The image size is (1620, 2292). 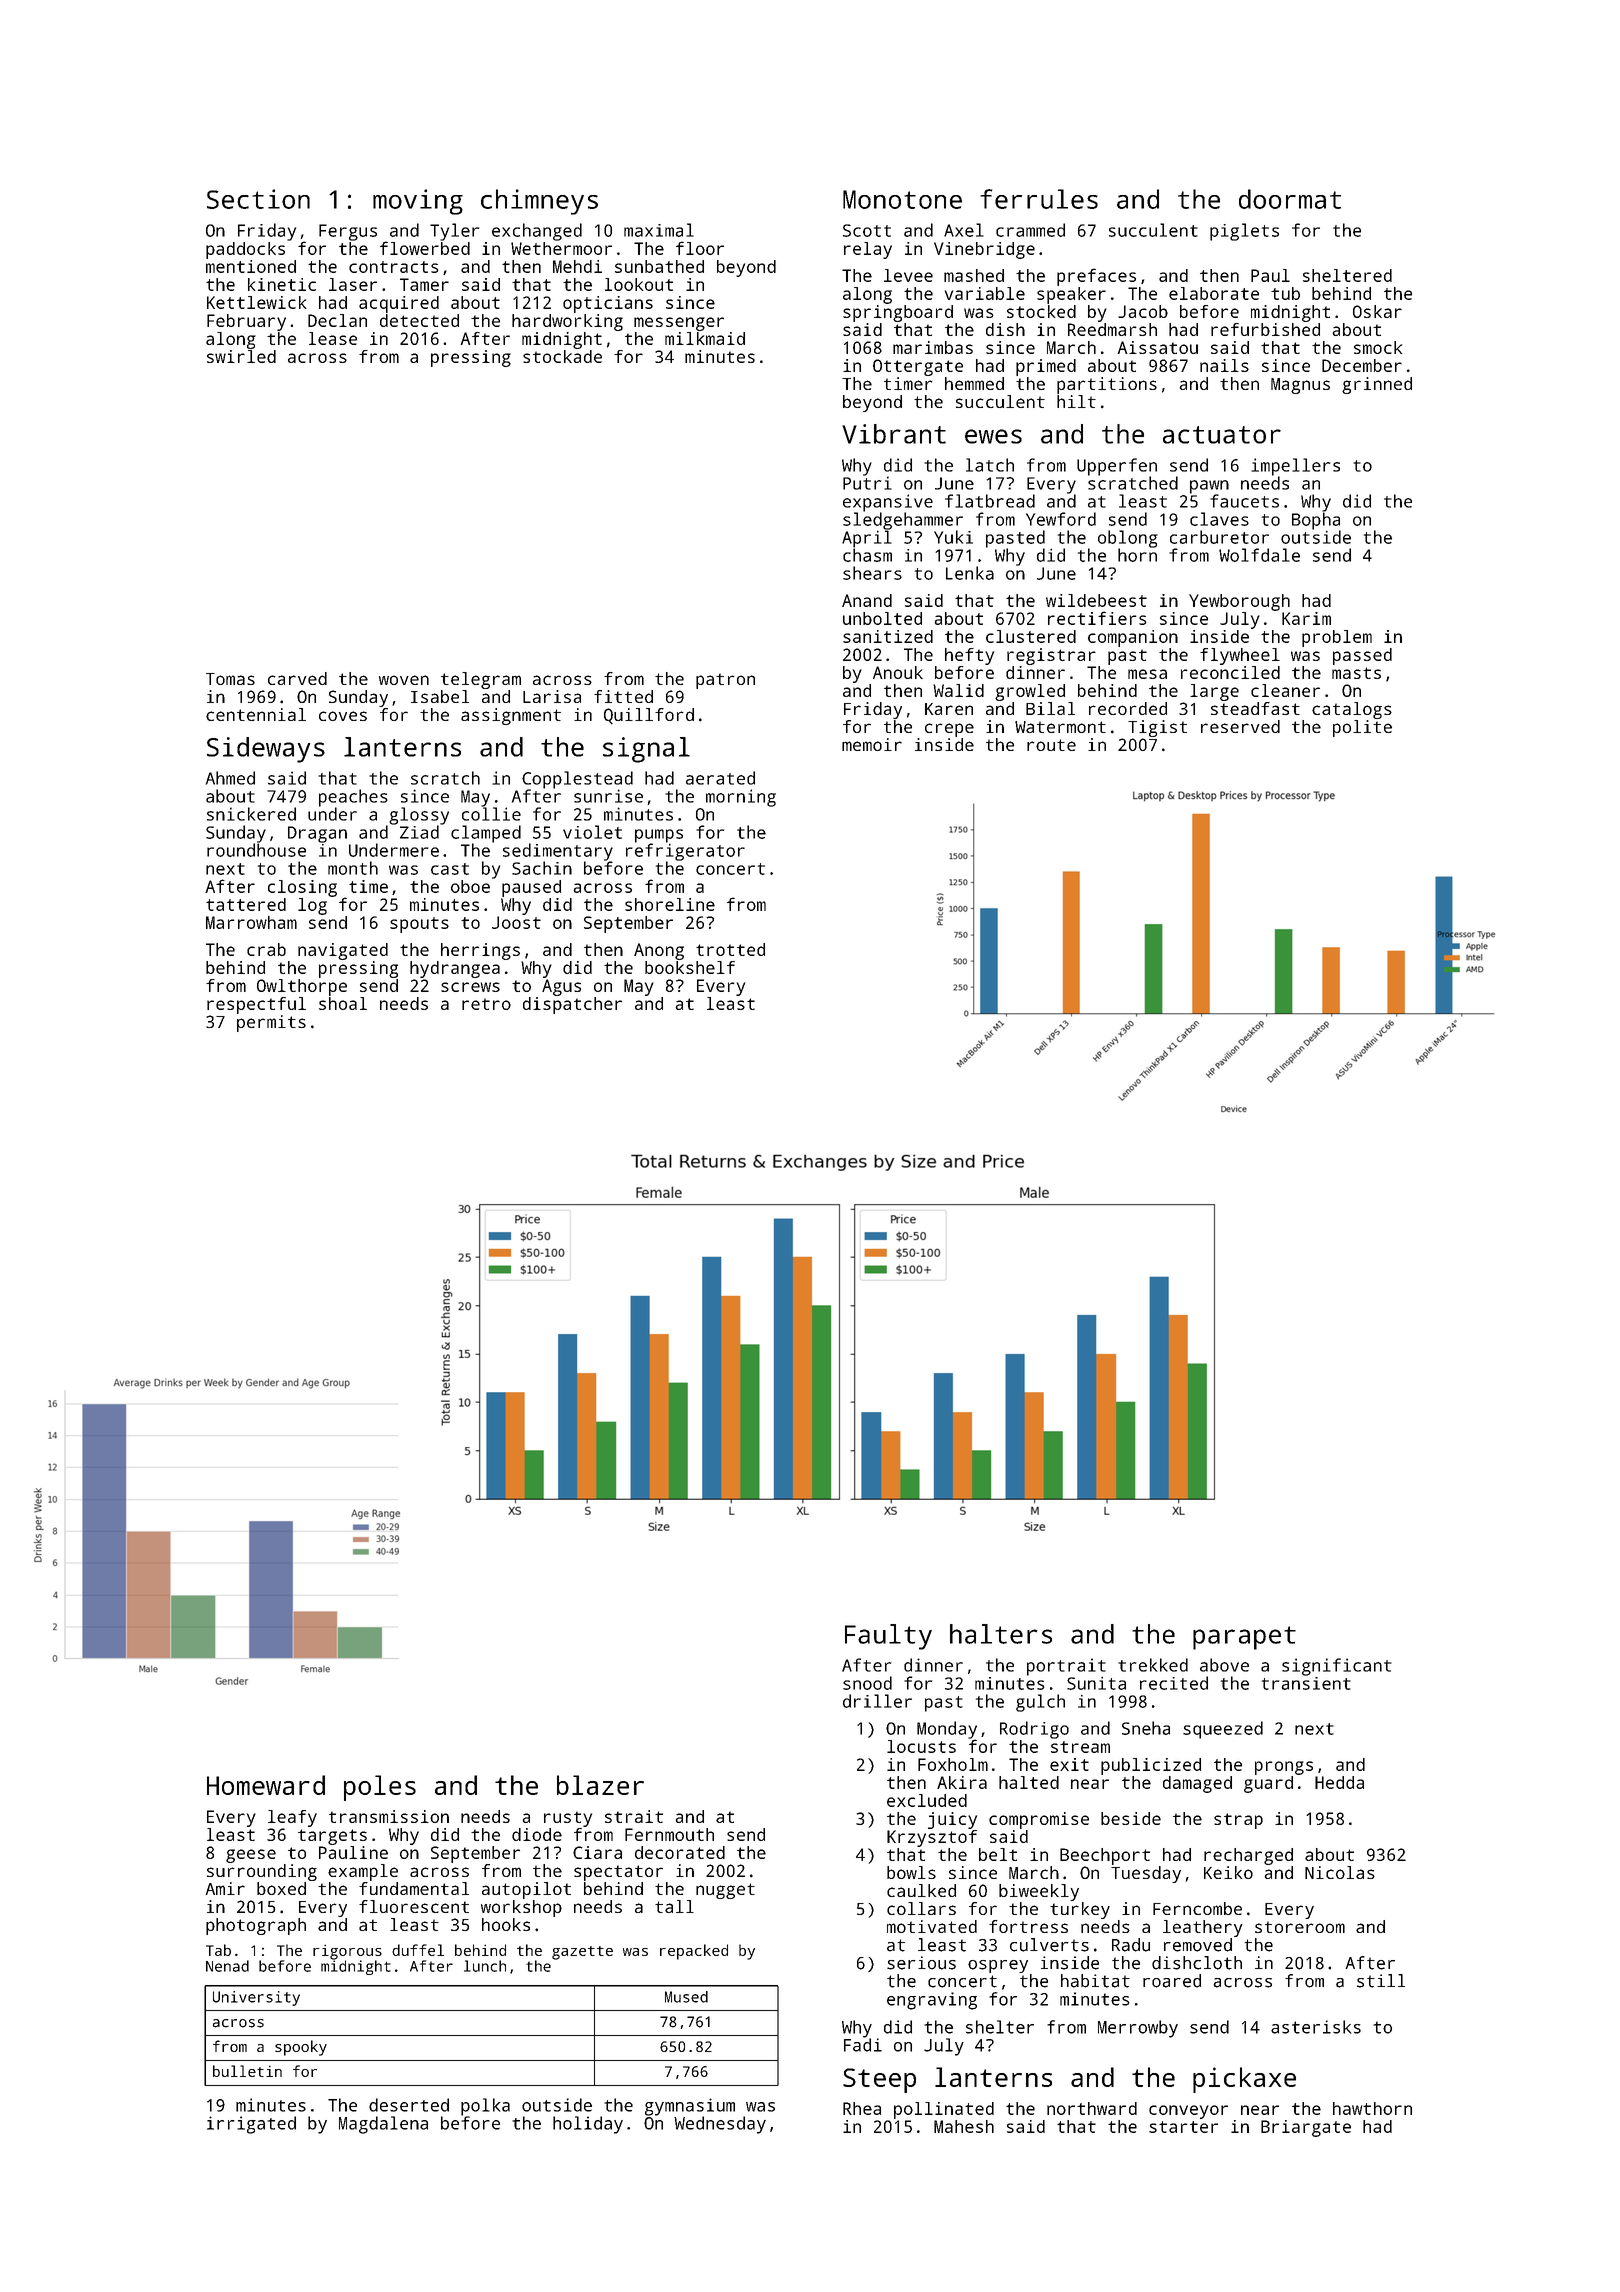 I want to click on memoir, so click(x=872, y=744).
